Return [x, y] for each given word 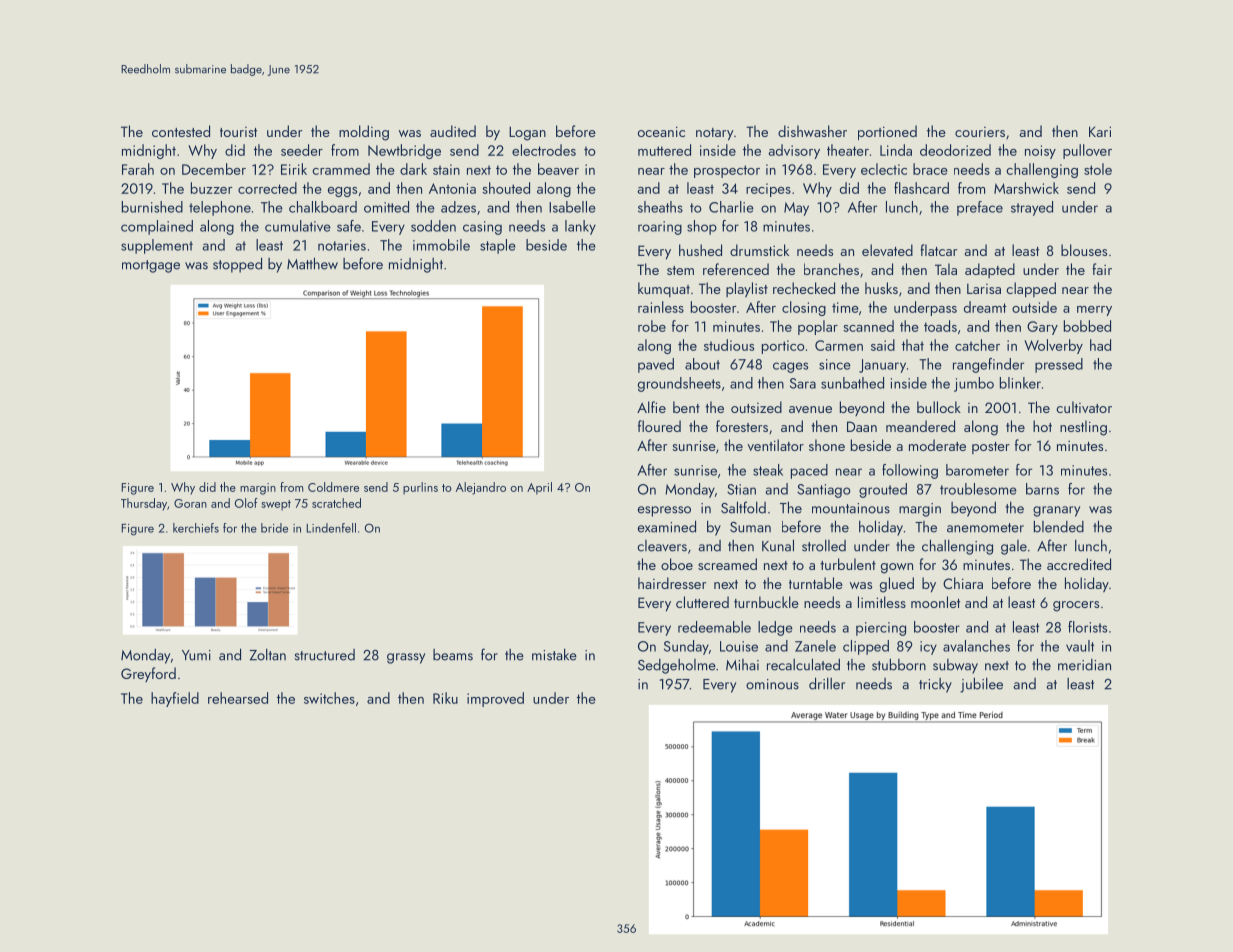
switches [329, 698]
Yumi [196, 655]
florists [1087, 627]
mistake [554, 654]
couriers [980, 132]
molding [364, 133]
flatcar [938, 250]
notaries [342, 245]
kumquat [664, 289]
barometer [977, 470]
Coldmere [333, 487]
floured [659, 426]
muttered [664, 150]
